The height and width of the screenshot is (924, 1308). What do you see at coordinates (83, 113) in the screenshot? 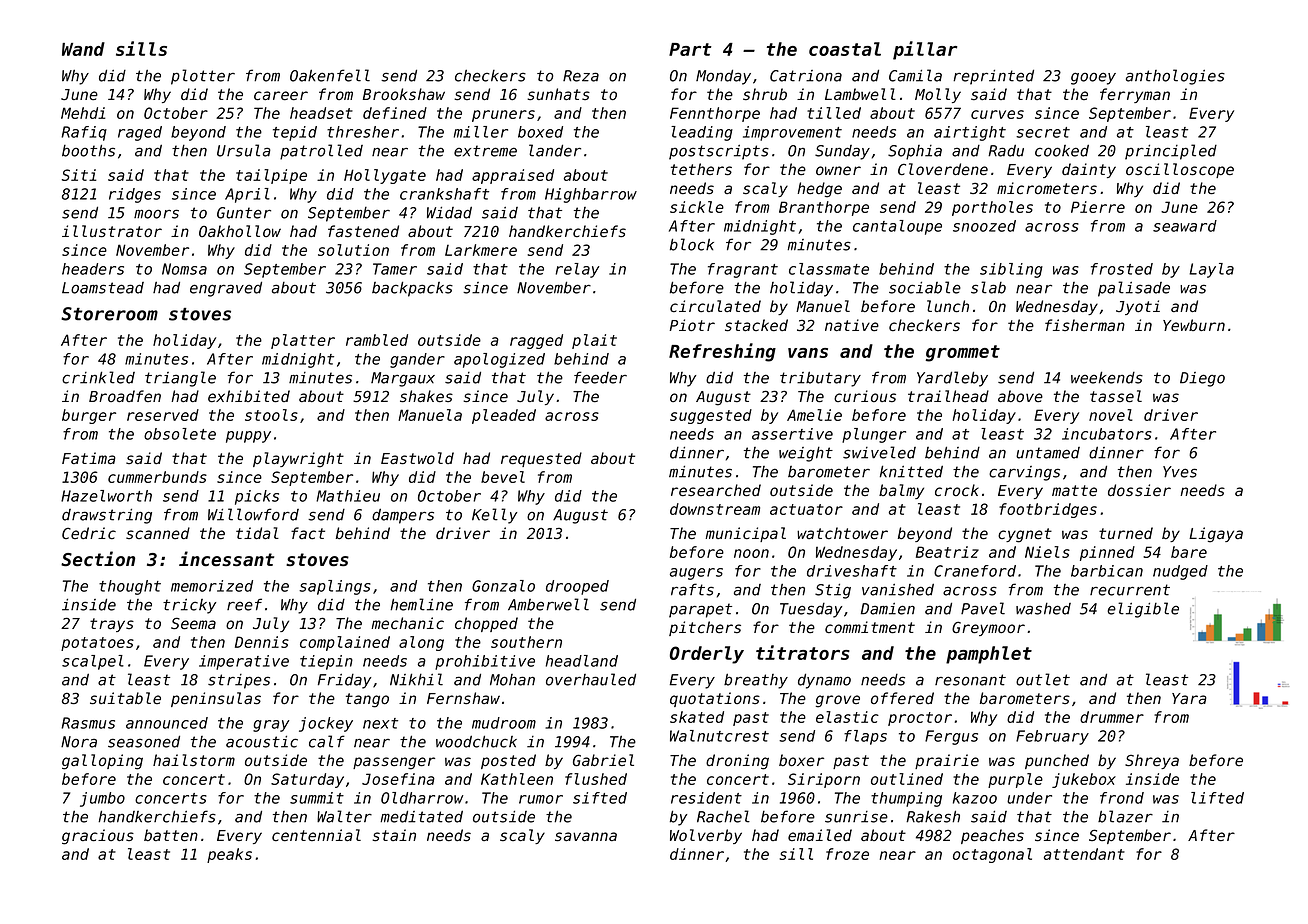
I see `Mehdi` at bounding box center [83, 113].
